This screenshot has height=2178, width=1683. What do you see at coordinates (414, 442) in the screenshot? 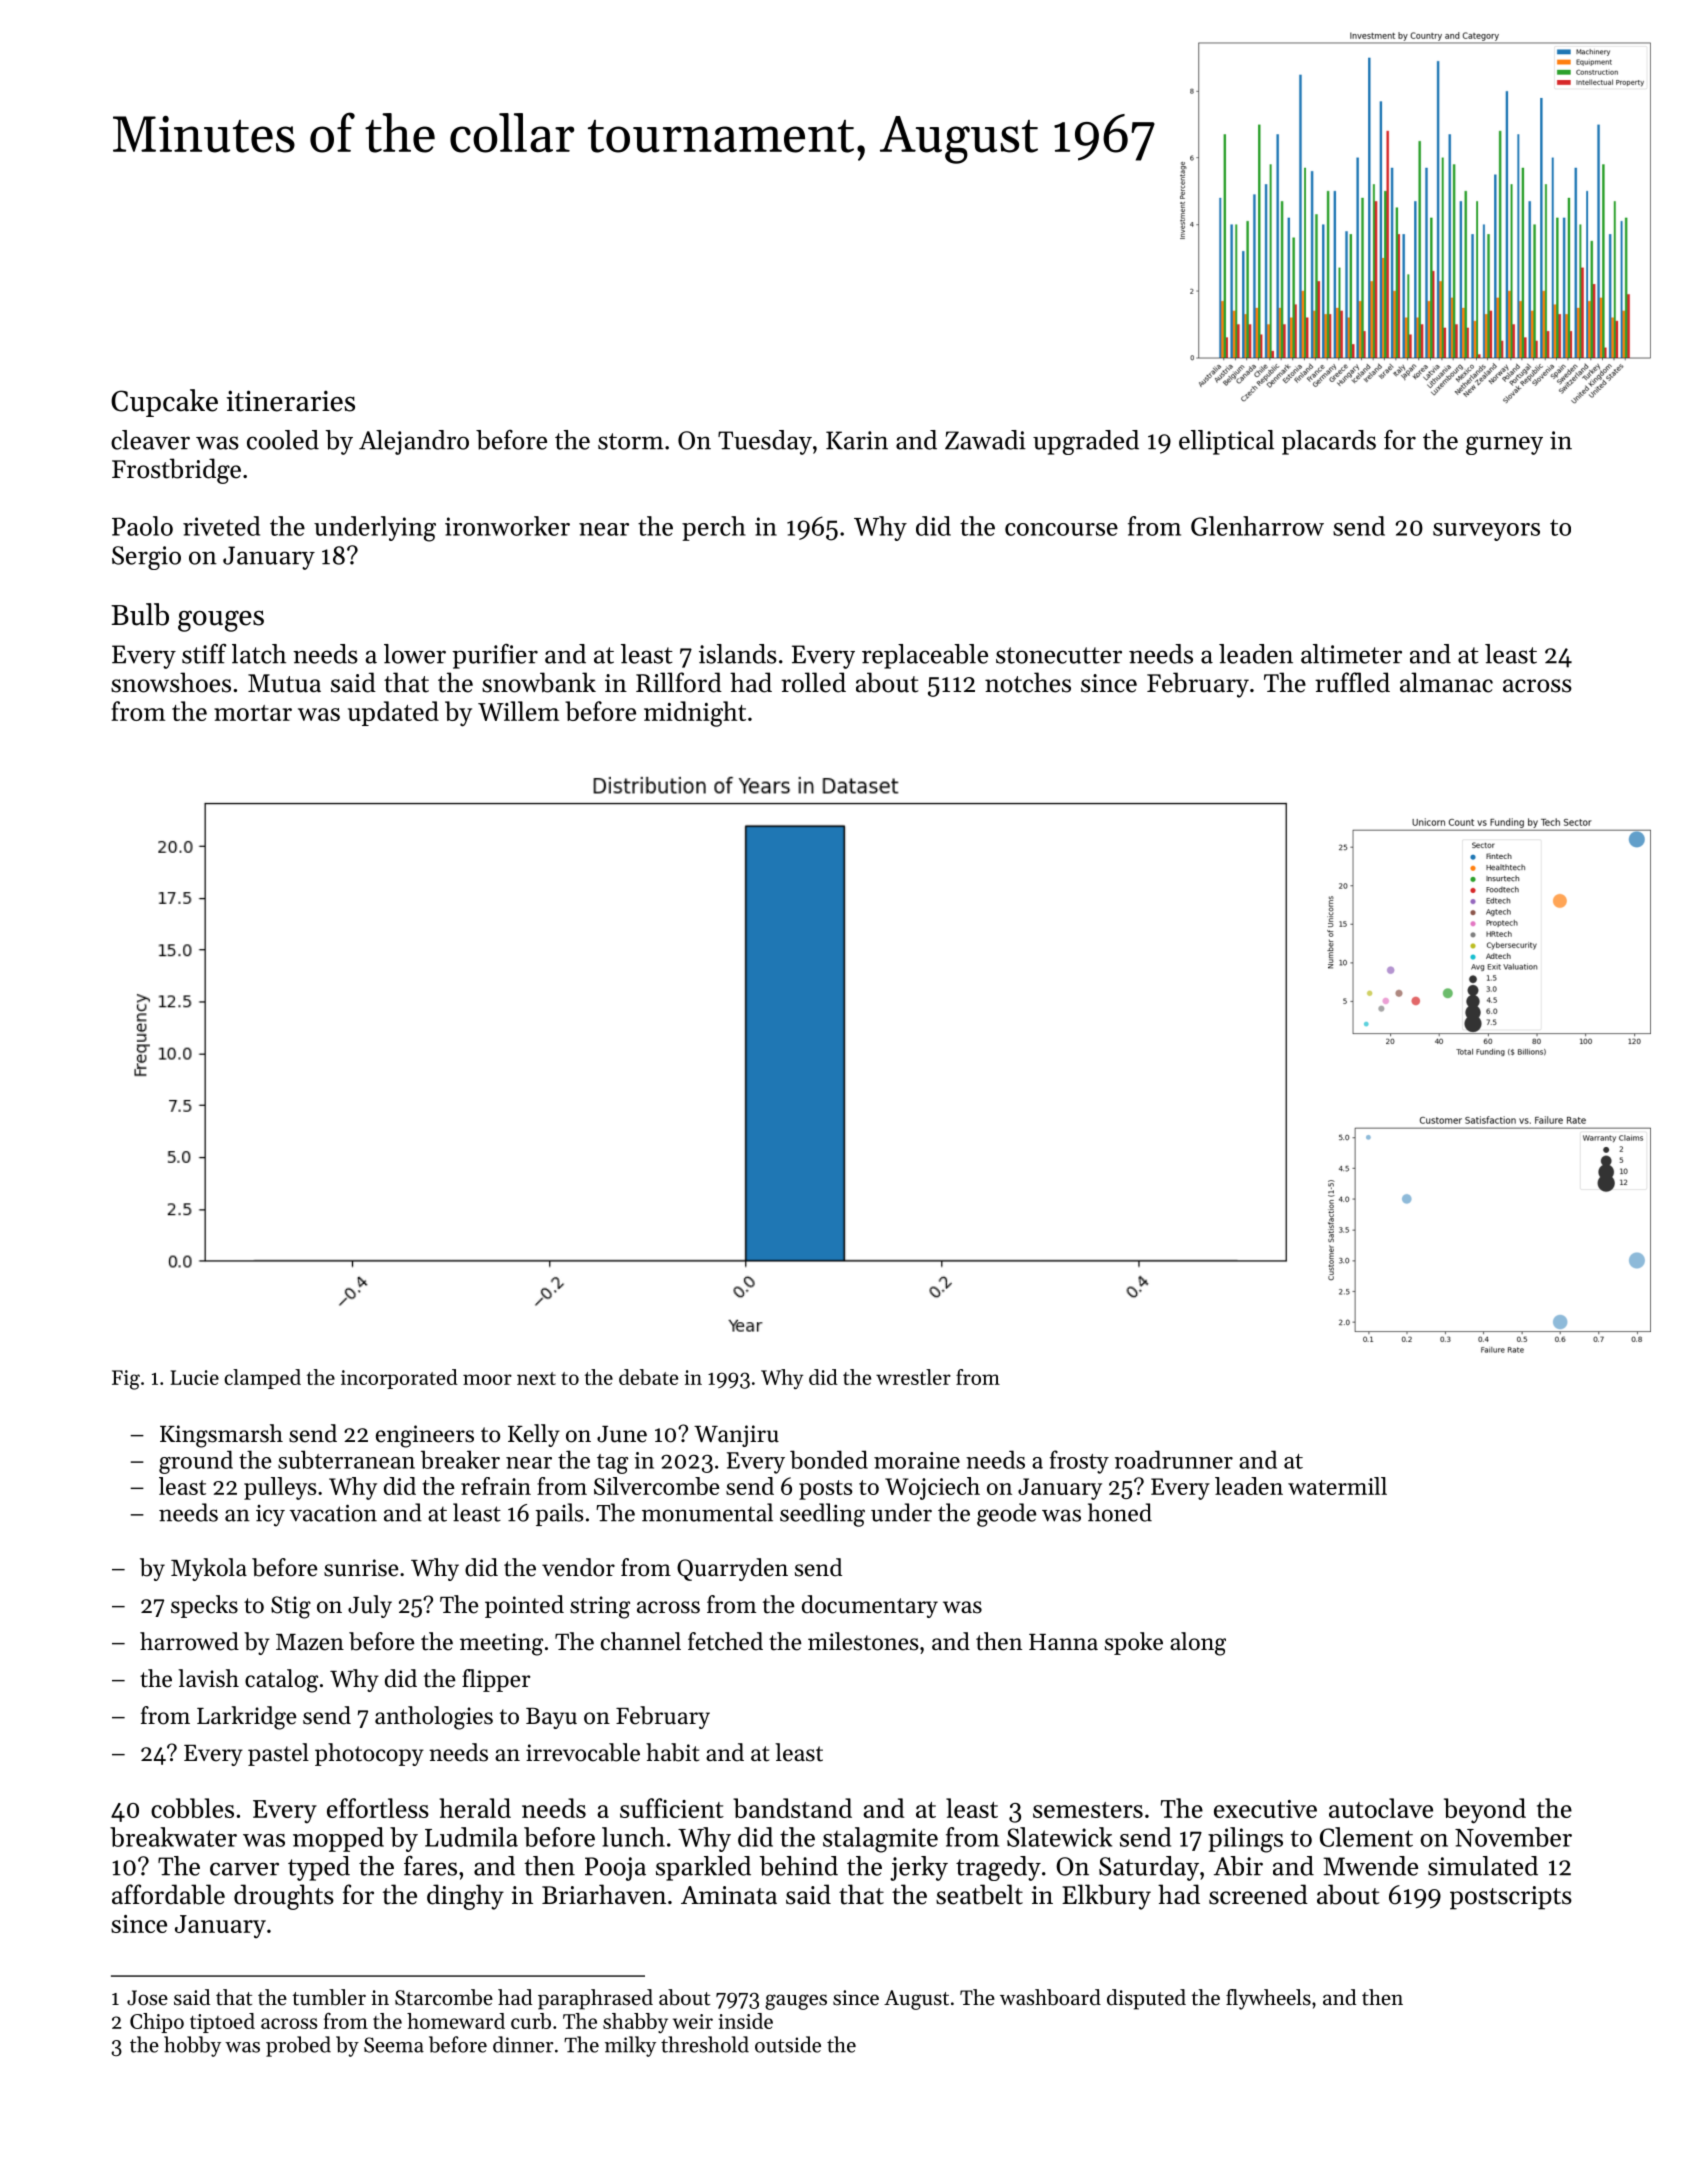
I see `Alejandro` at bounding box center [414, 442].
